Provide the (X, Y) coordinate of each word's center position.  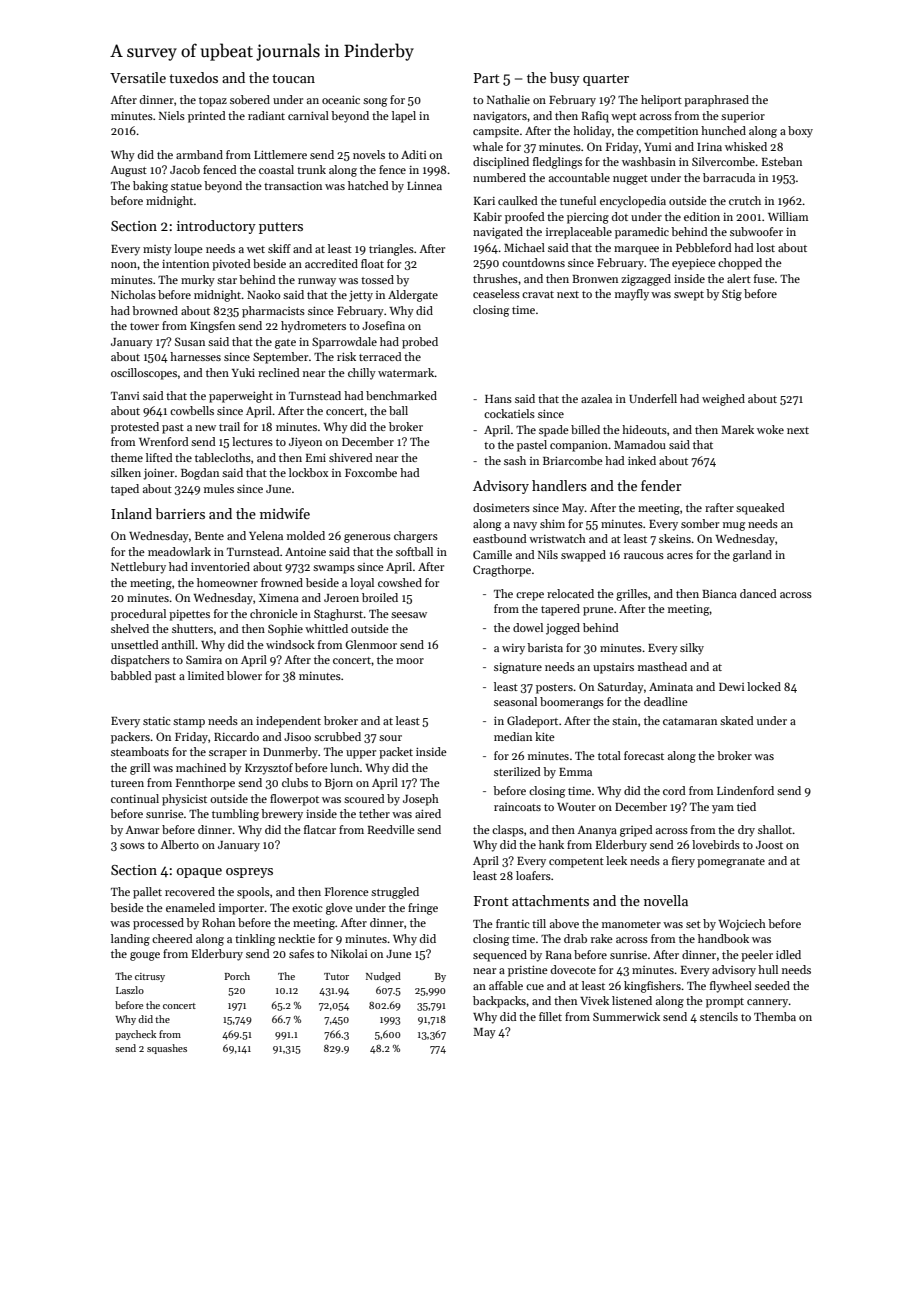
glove (339, 909)
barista (545, 647)
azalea (596, 398)
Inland (131, 513)
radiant (266, 115)
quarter (606, 80)
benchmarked (401, 395)
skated (737, 720)
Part (487, 78)
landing (130, 940)
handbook (723, 938)
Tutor (336, 976)
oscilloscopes (144, 374)
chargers (416, 537)
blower (244, 675)
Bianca (719, 593)
